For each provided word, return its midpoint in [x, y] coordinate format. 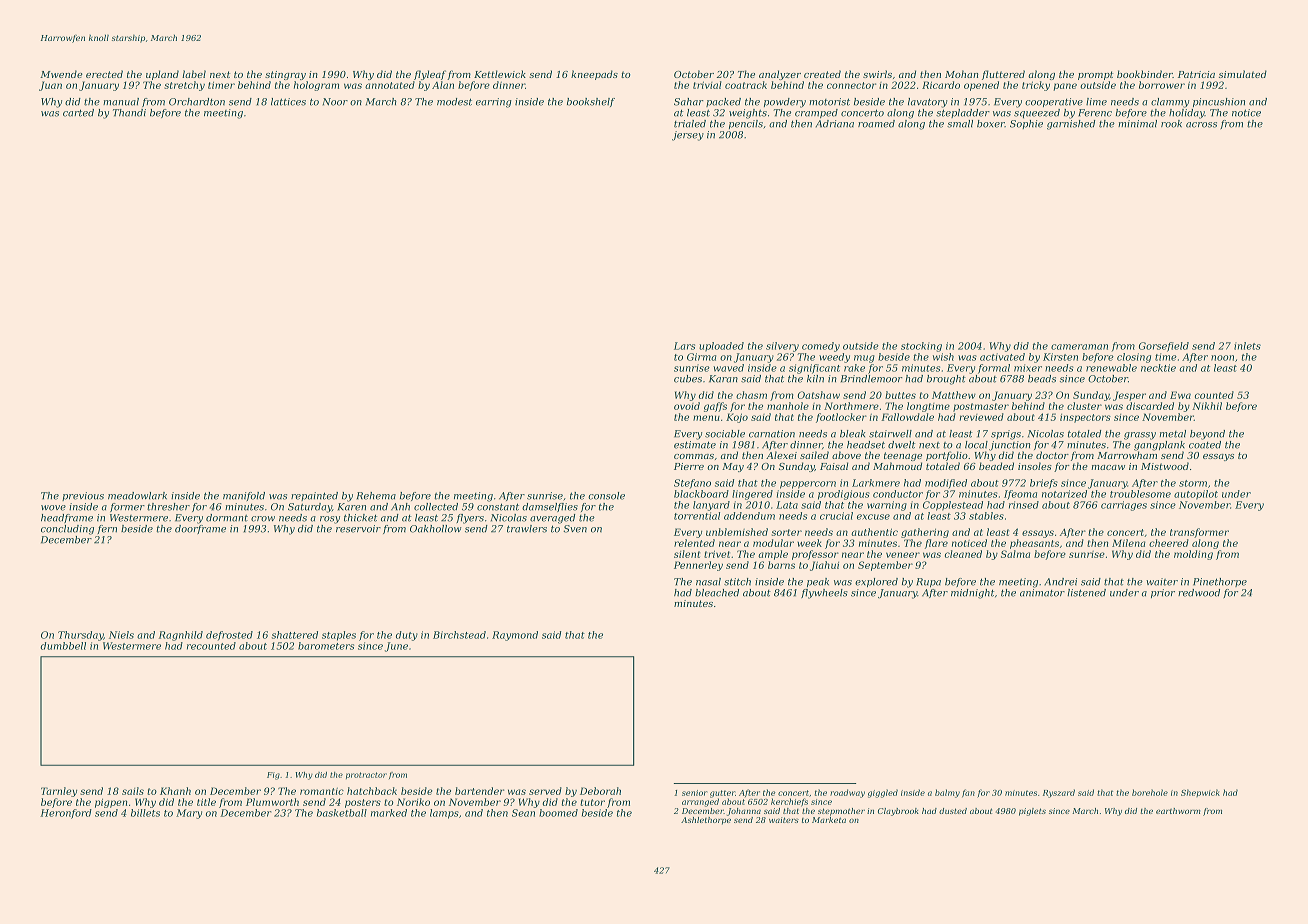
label [194, 74]
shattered [295, 635]
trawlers [527, 529]
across [1201, 125]
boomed [558, 813]
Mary [189, 814]
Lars [684, 346]
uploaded [721, 347]
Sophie [1026, 124]
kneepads [594, 75]
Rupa [928, 582]
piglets [1032, 812]
